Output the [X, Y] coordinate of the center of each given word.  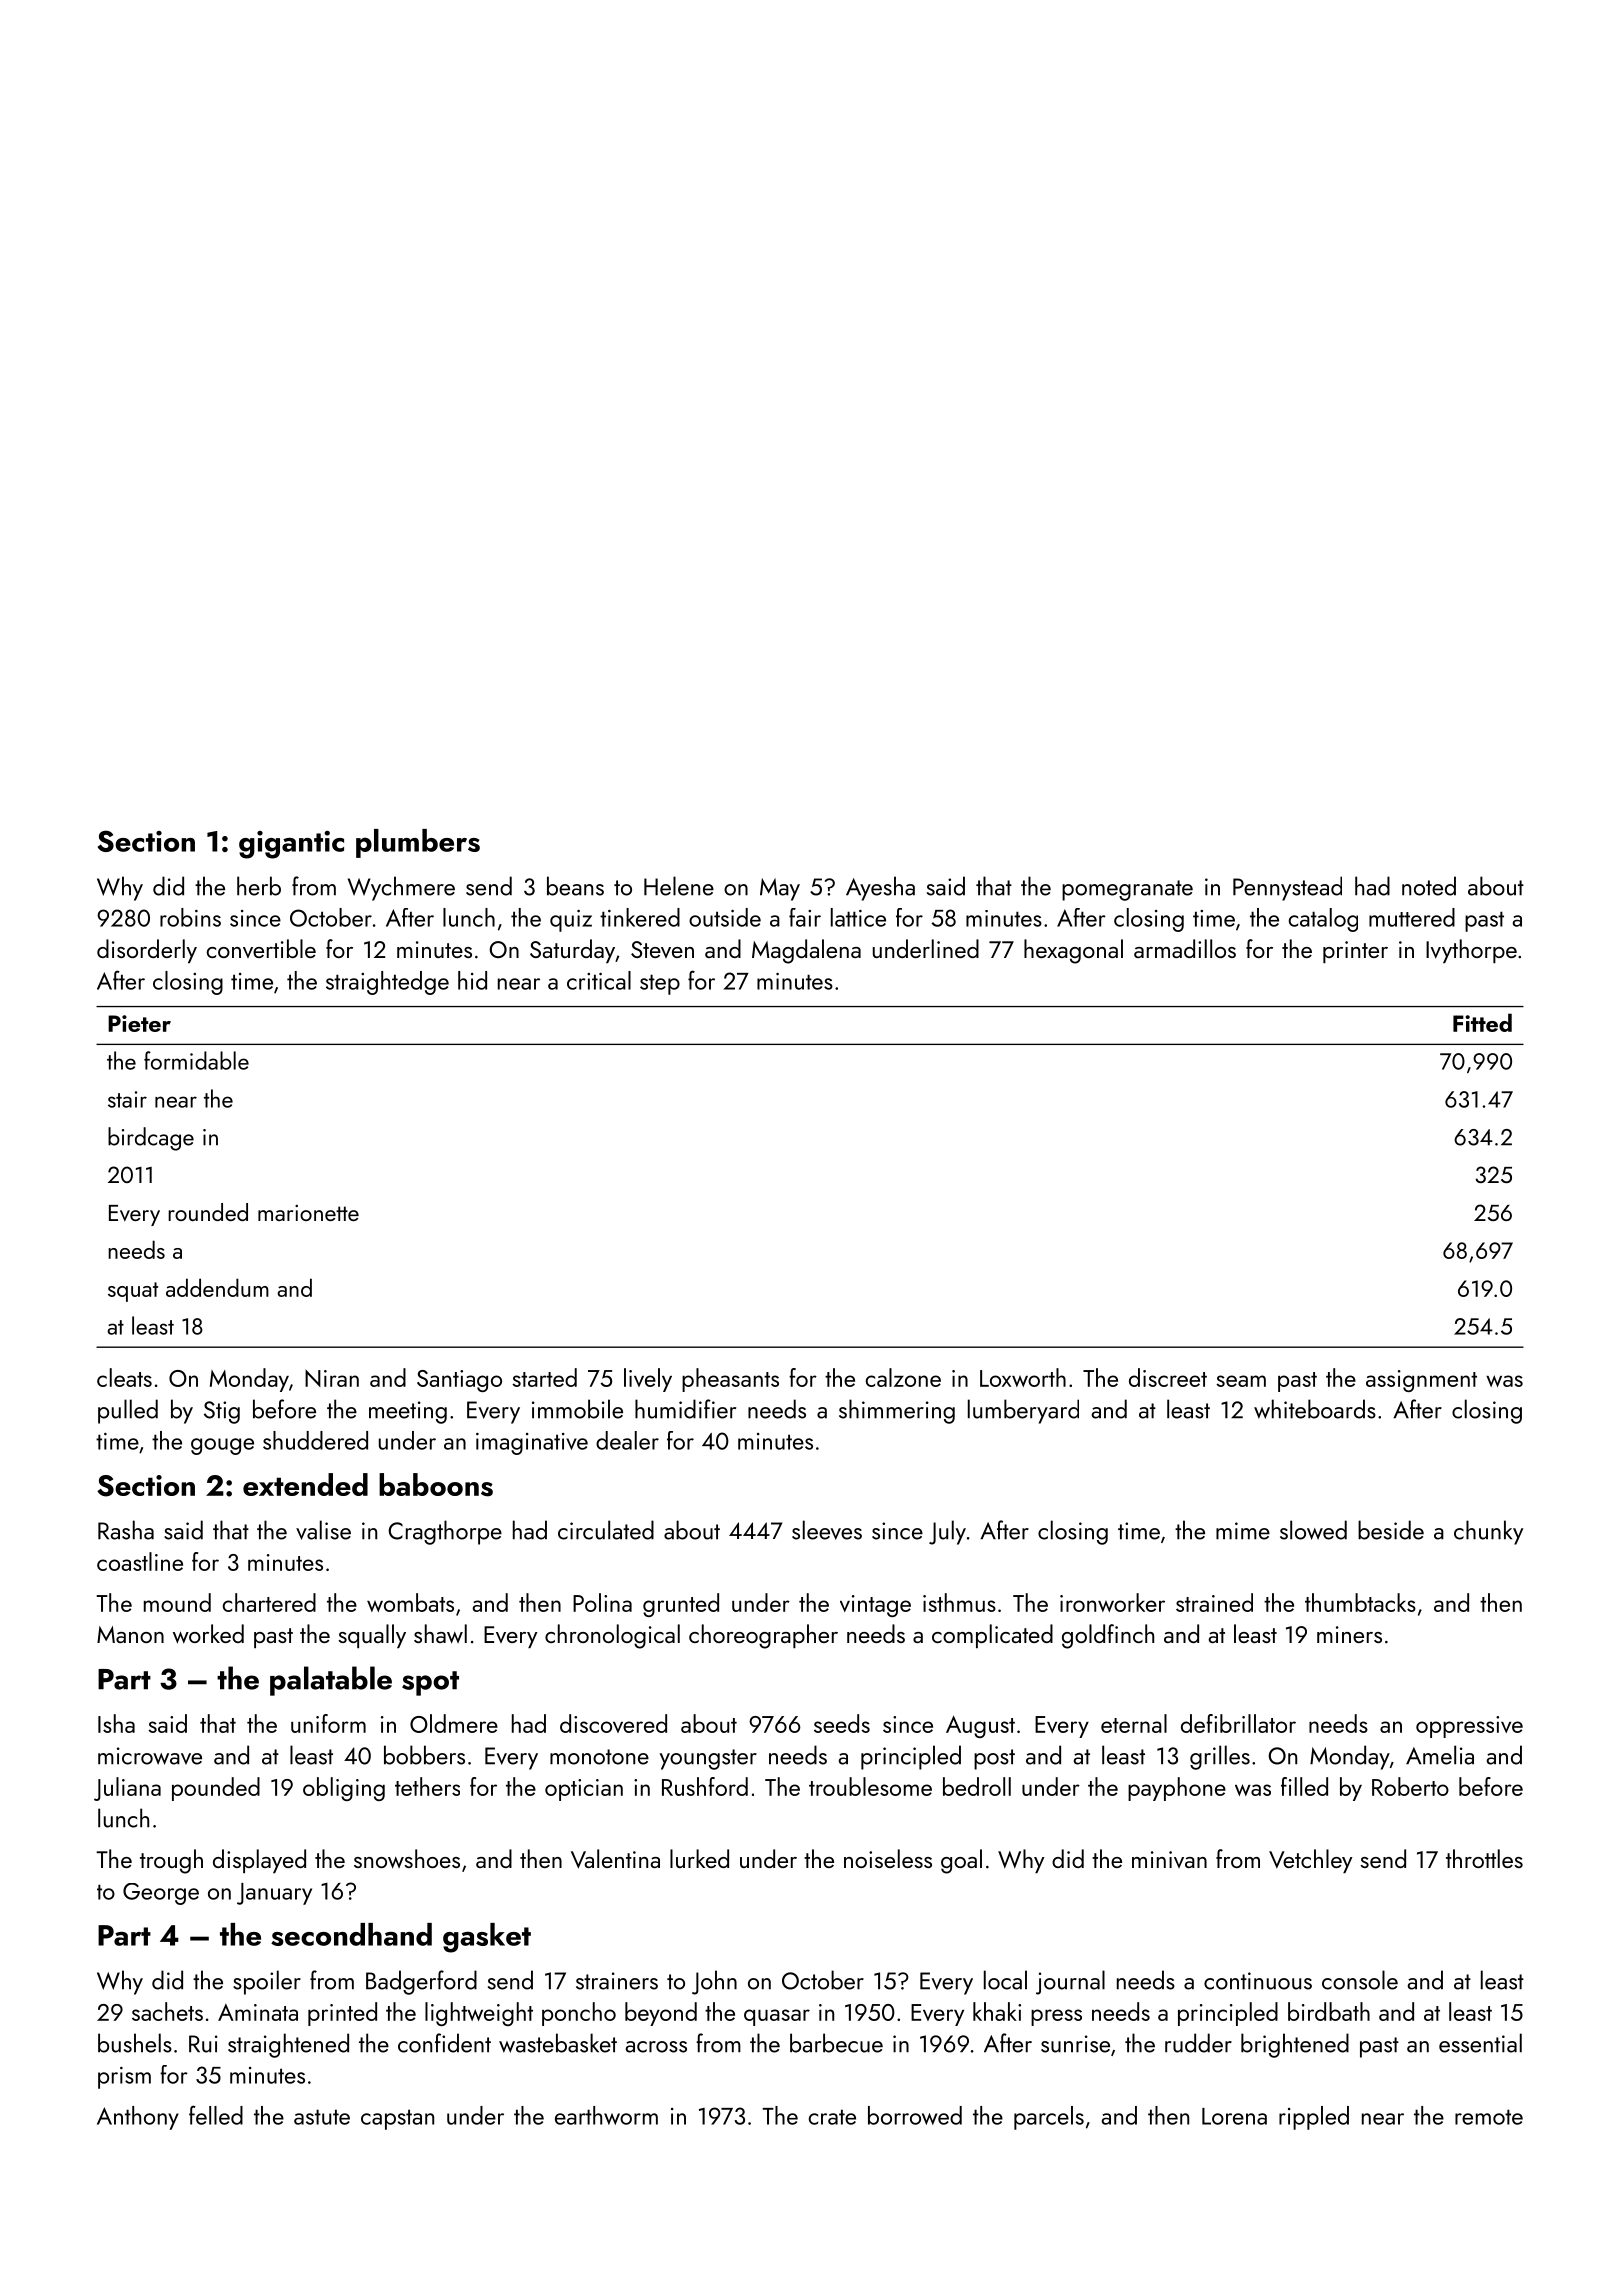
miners [1349, 1634]
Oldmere [454, 1723]
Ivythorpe [1471, 951]
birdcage [151, 1139]
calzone [903, 1377]
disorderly [147, 951]
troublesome [870, 1786]
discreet [1168, 1377]
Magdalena [806, 951]
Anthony [138, 2118]
